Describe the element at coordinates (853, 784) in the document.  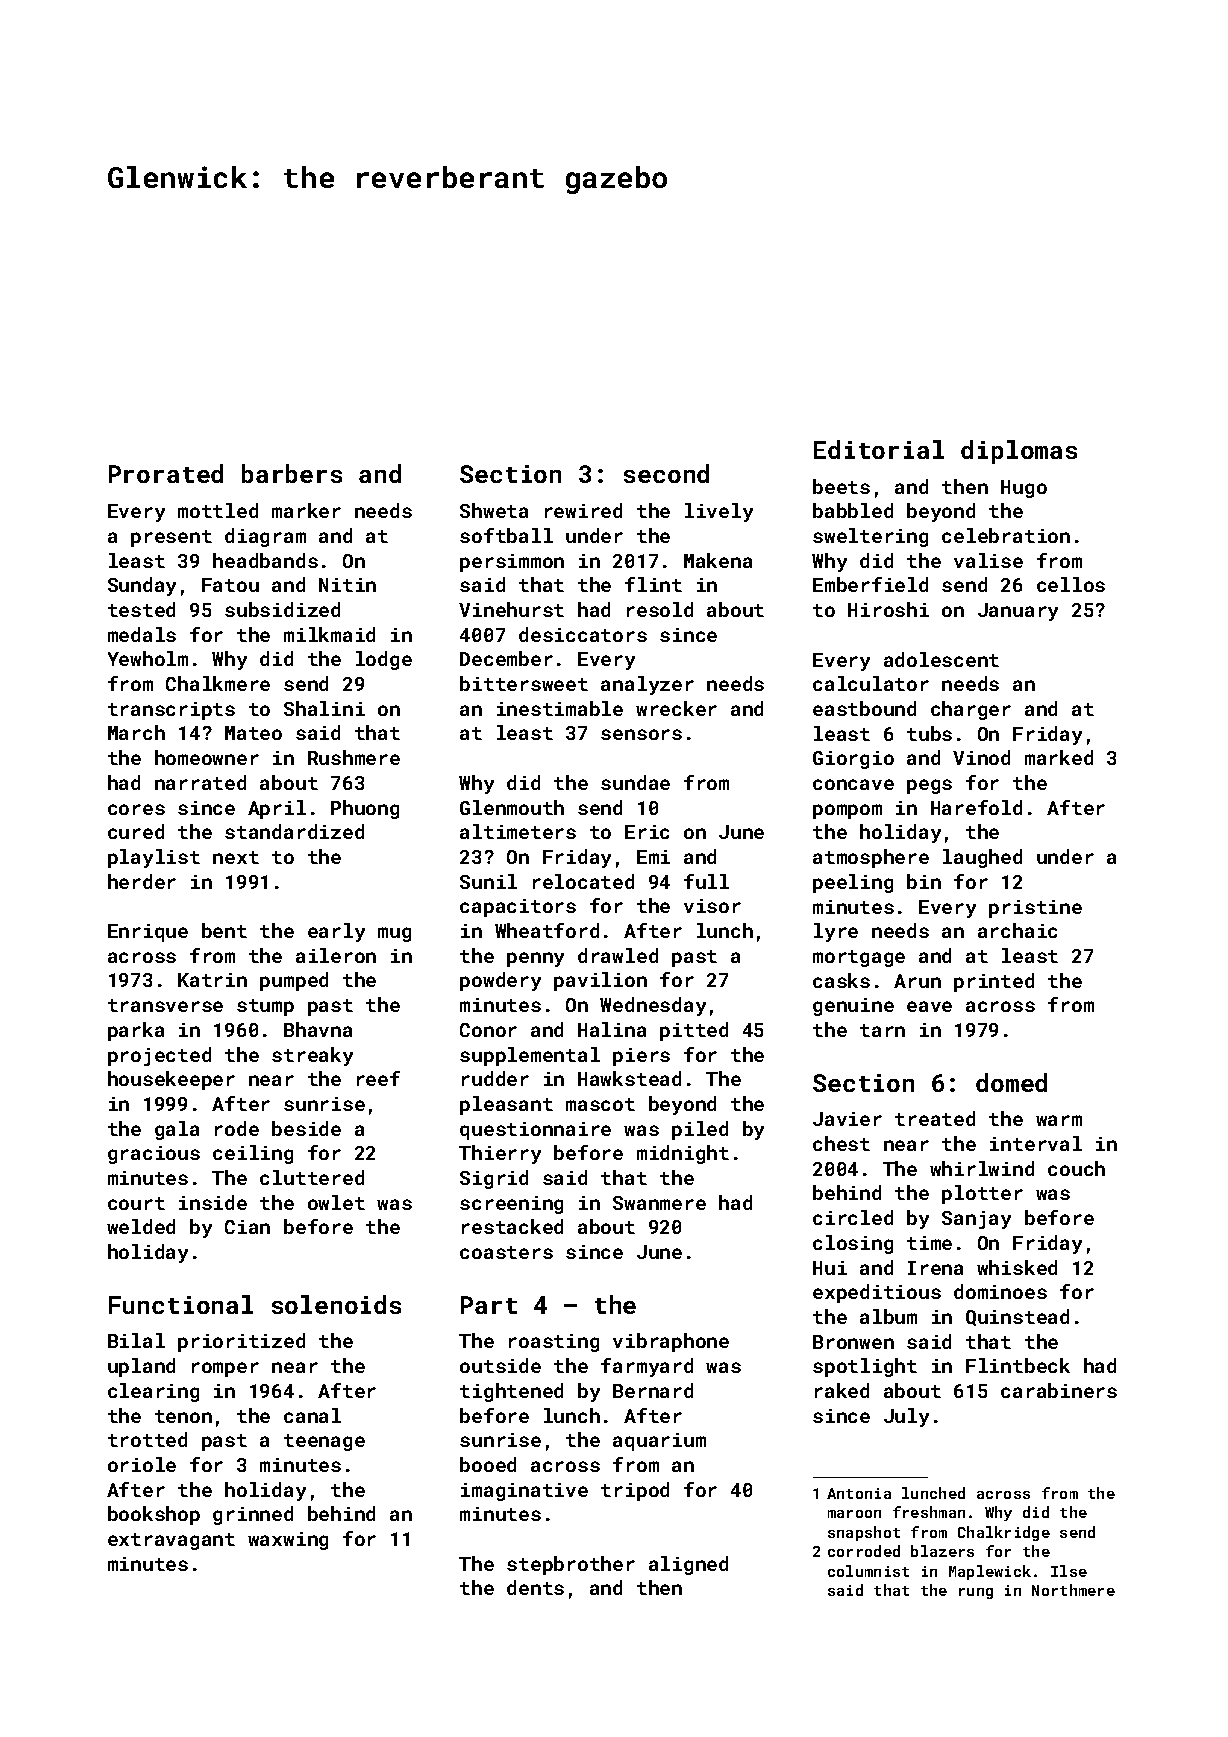
I see `concave` at that location.
